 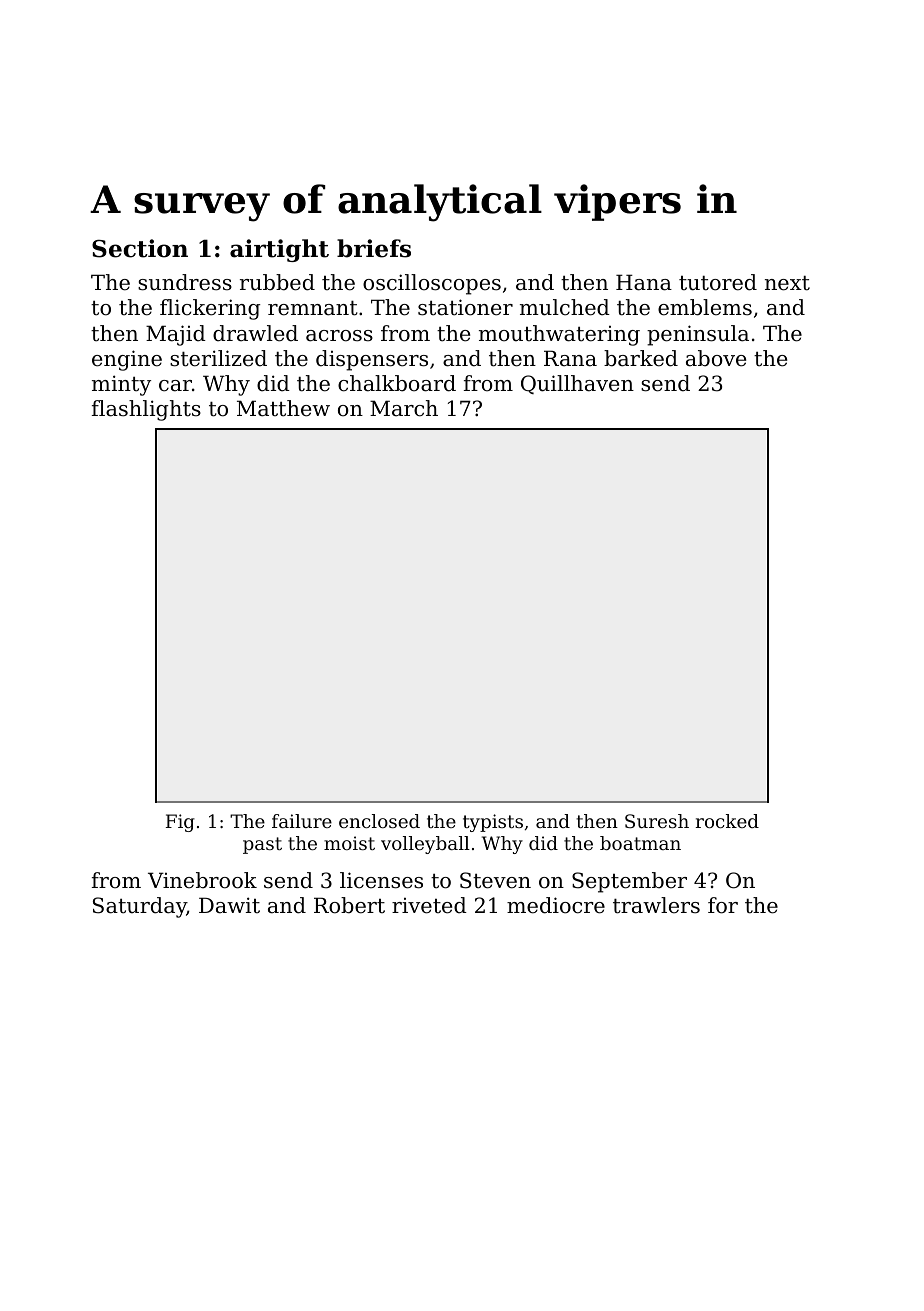 What do you see at coordinates (374, 248) in the document?
I see `briefs` at bounding box center [374, 248].
